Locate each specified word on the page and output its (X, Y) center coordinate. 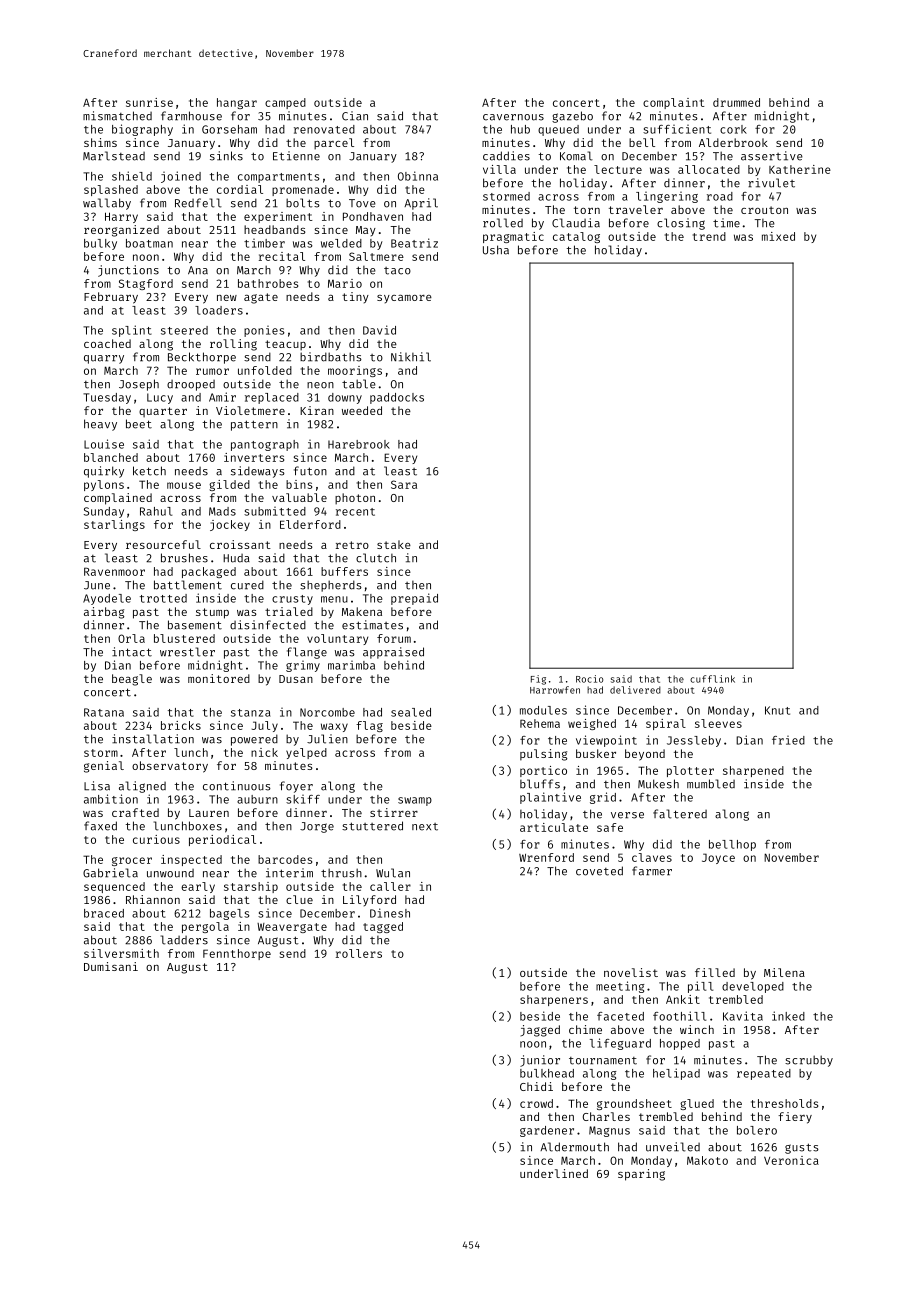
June (97, 585)
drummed (736, 102)
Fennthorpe (237, 954)
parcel (334, 144)
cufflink (712, 679)
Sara (404, 484)
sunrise (149, 102)
